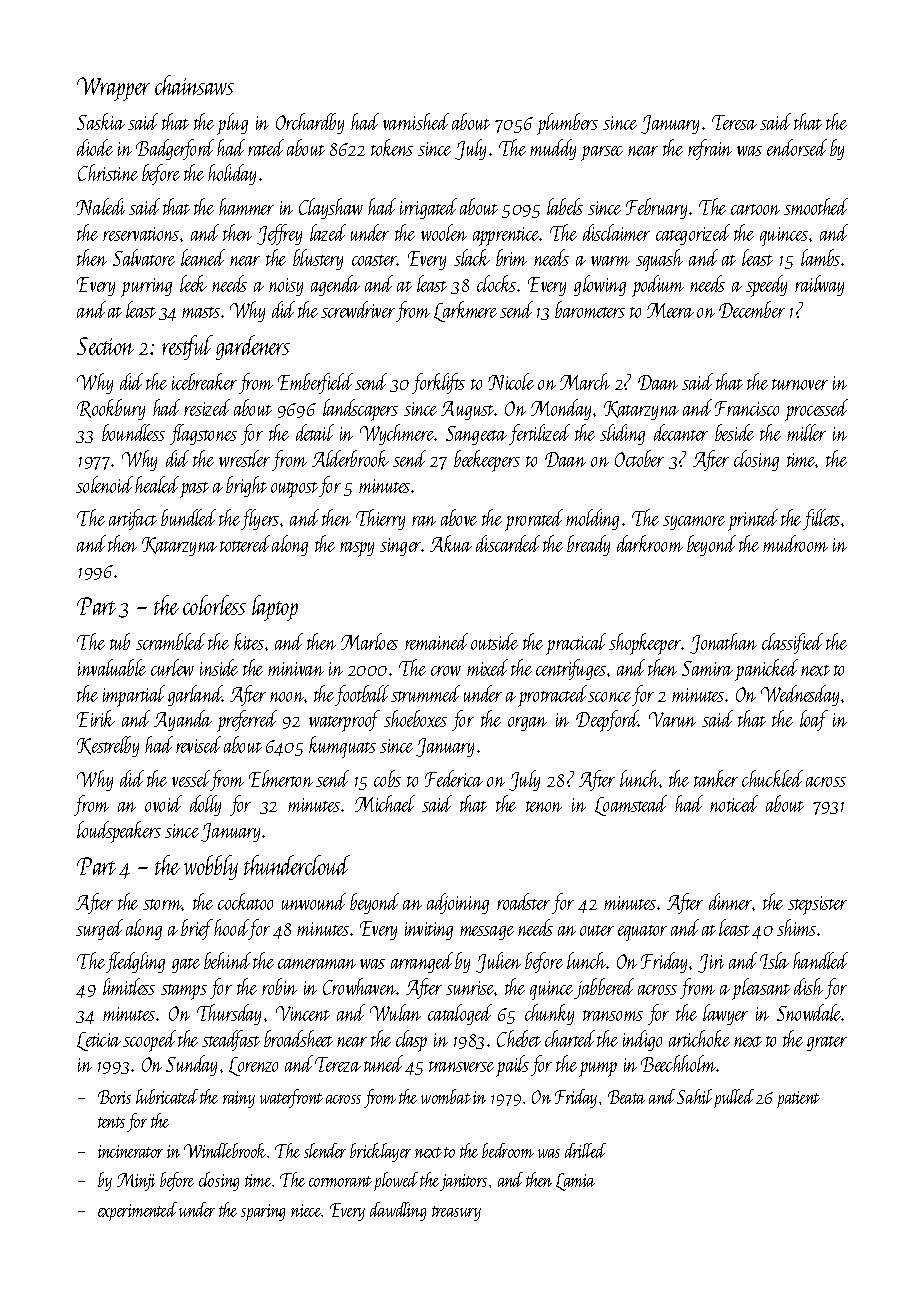  I want to click on Teresa, so click(734, 122).
